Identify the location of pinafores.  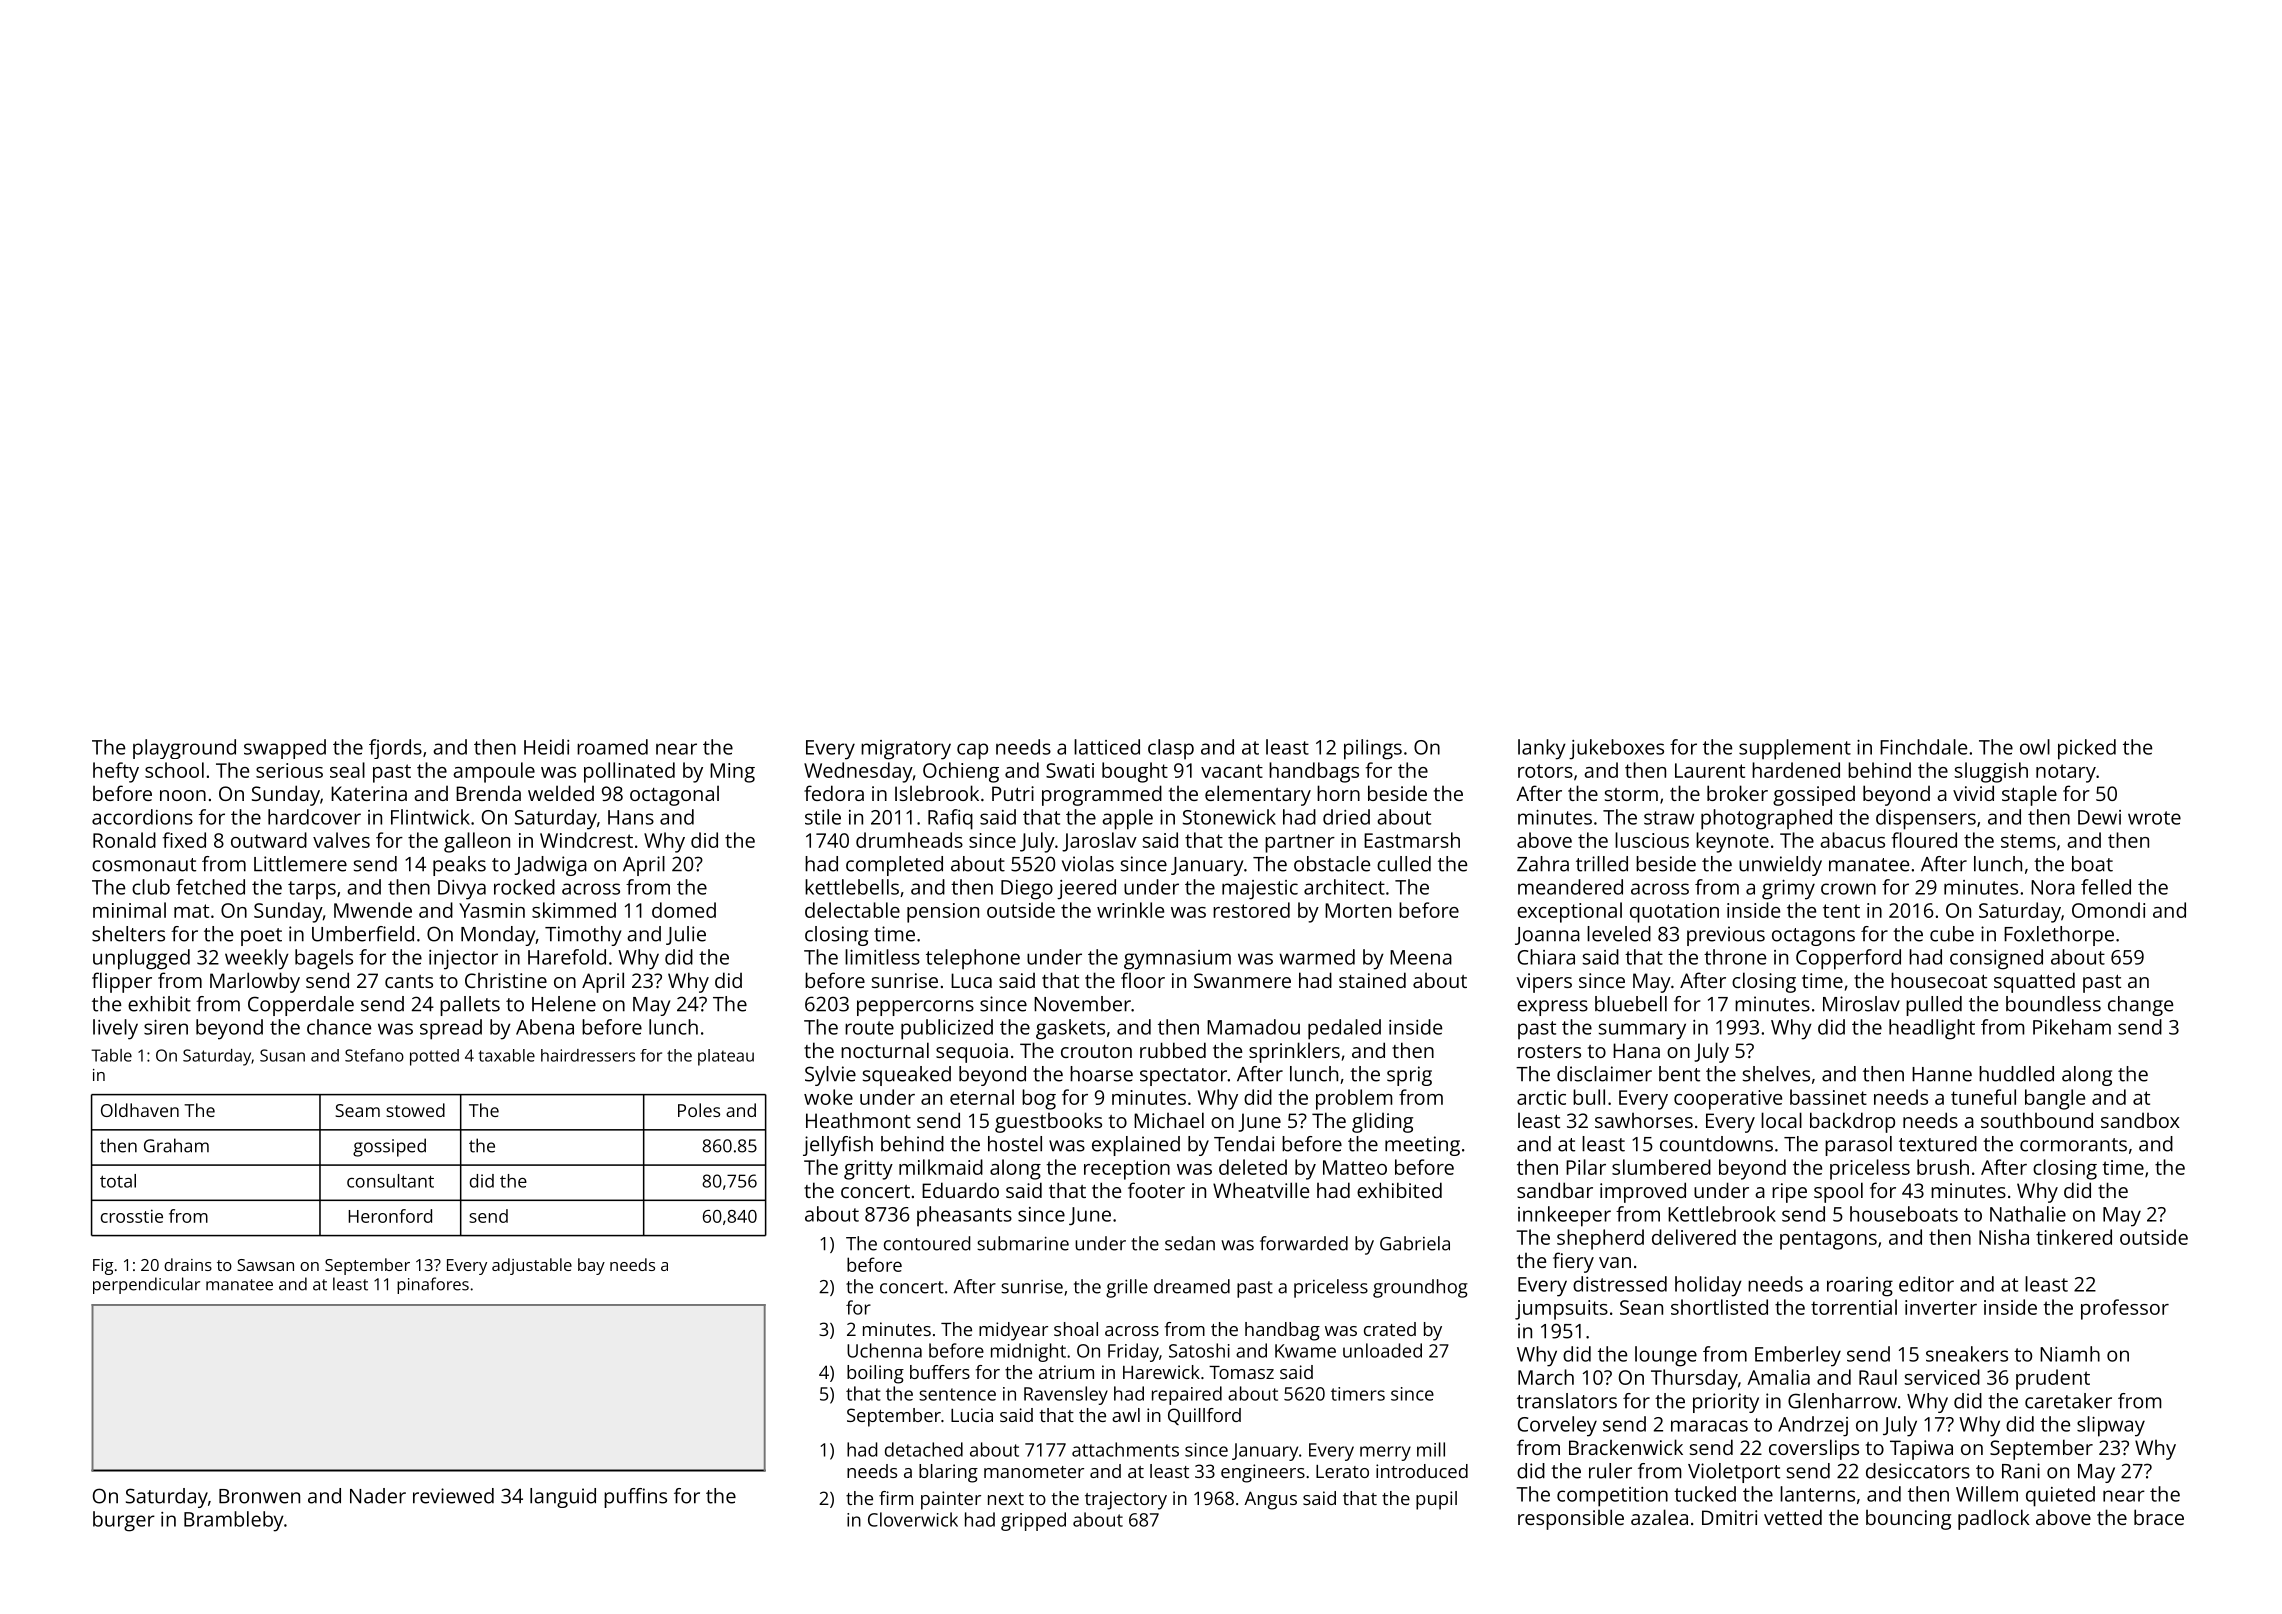
(433, 1285).
